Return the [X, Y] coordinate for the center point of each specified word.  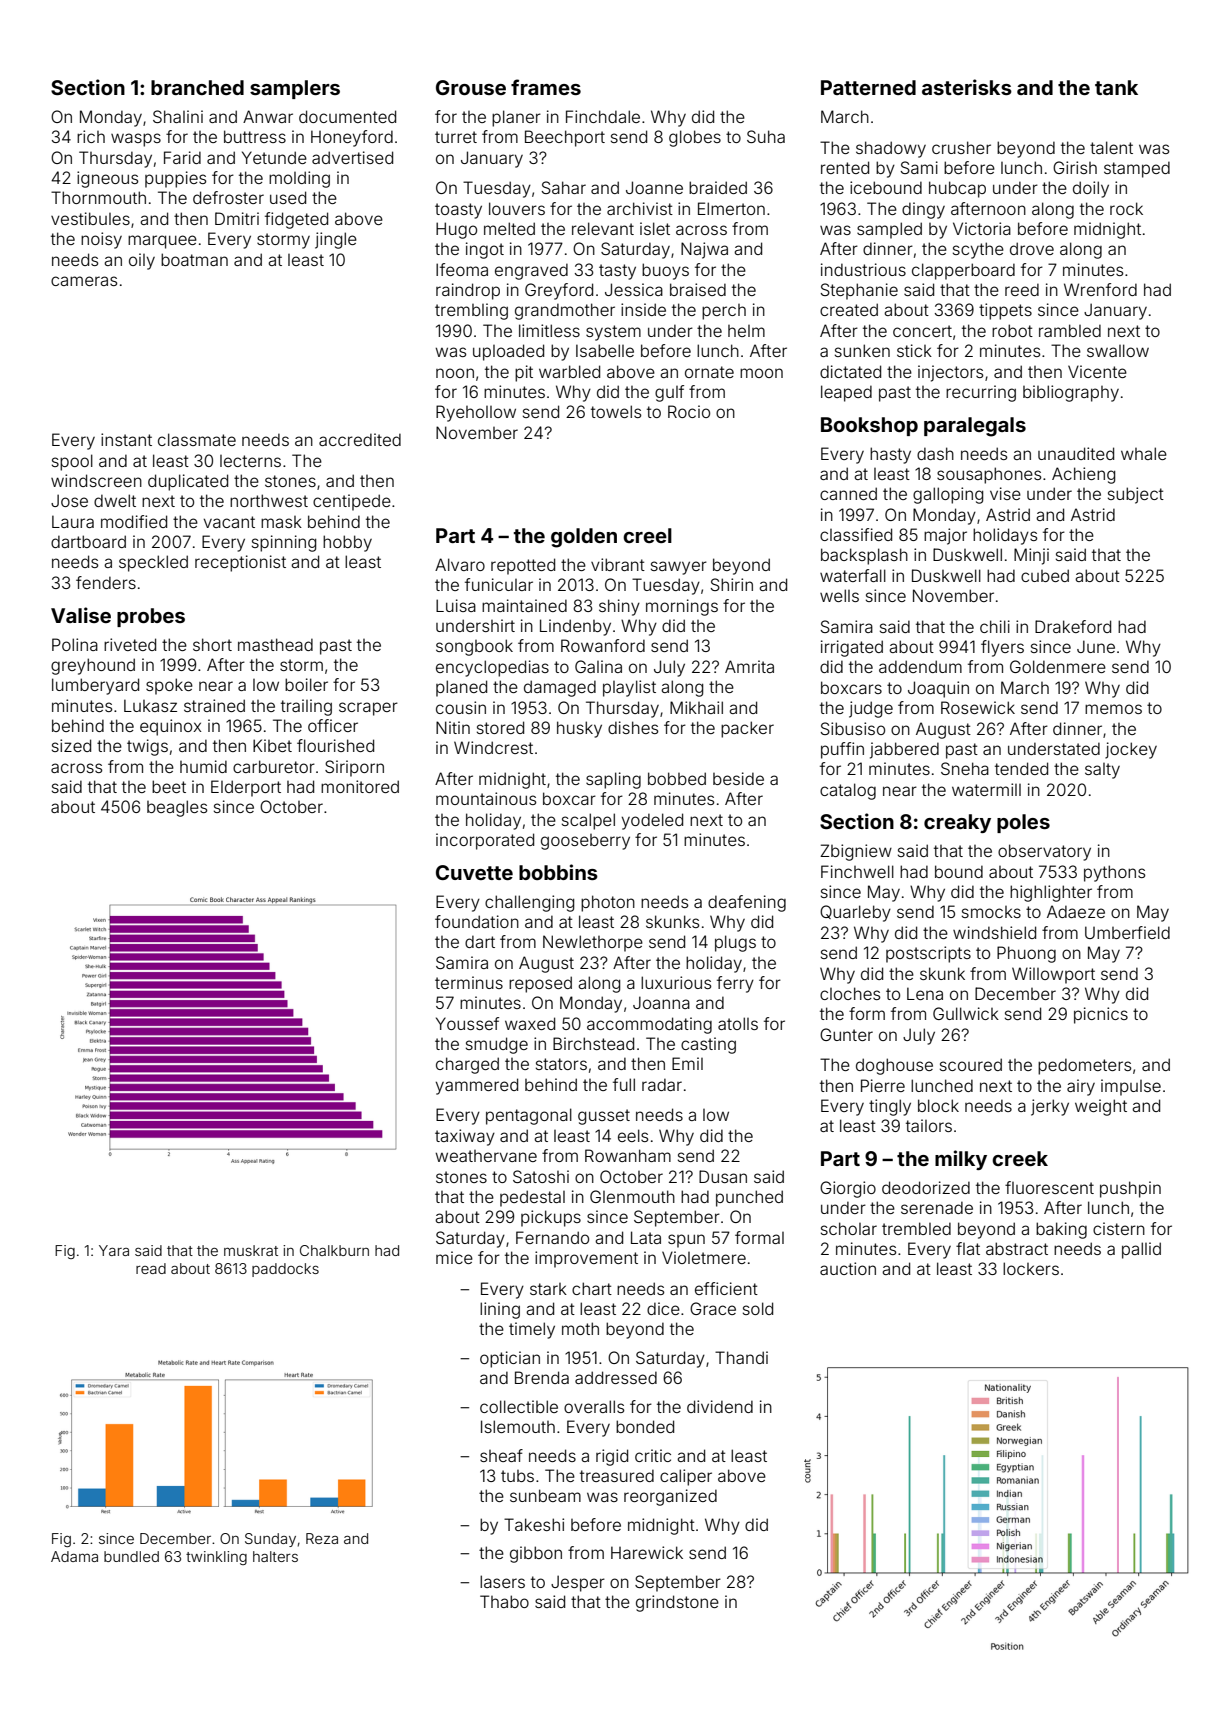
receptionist [240, 563]
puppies [175, 179]
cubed [1045, 575]
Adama [74, 1556]
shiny [619, 607]
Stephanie [859, 291]
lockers [1031, 1268]
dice [663, 1308]
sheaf [501, 1455]
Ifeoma [462, 269]
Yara [114, 1250]
